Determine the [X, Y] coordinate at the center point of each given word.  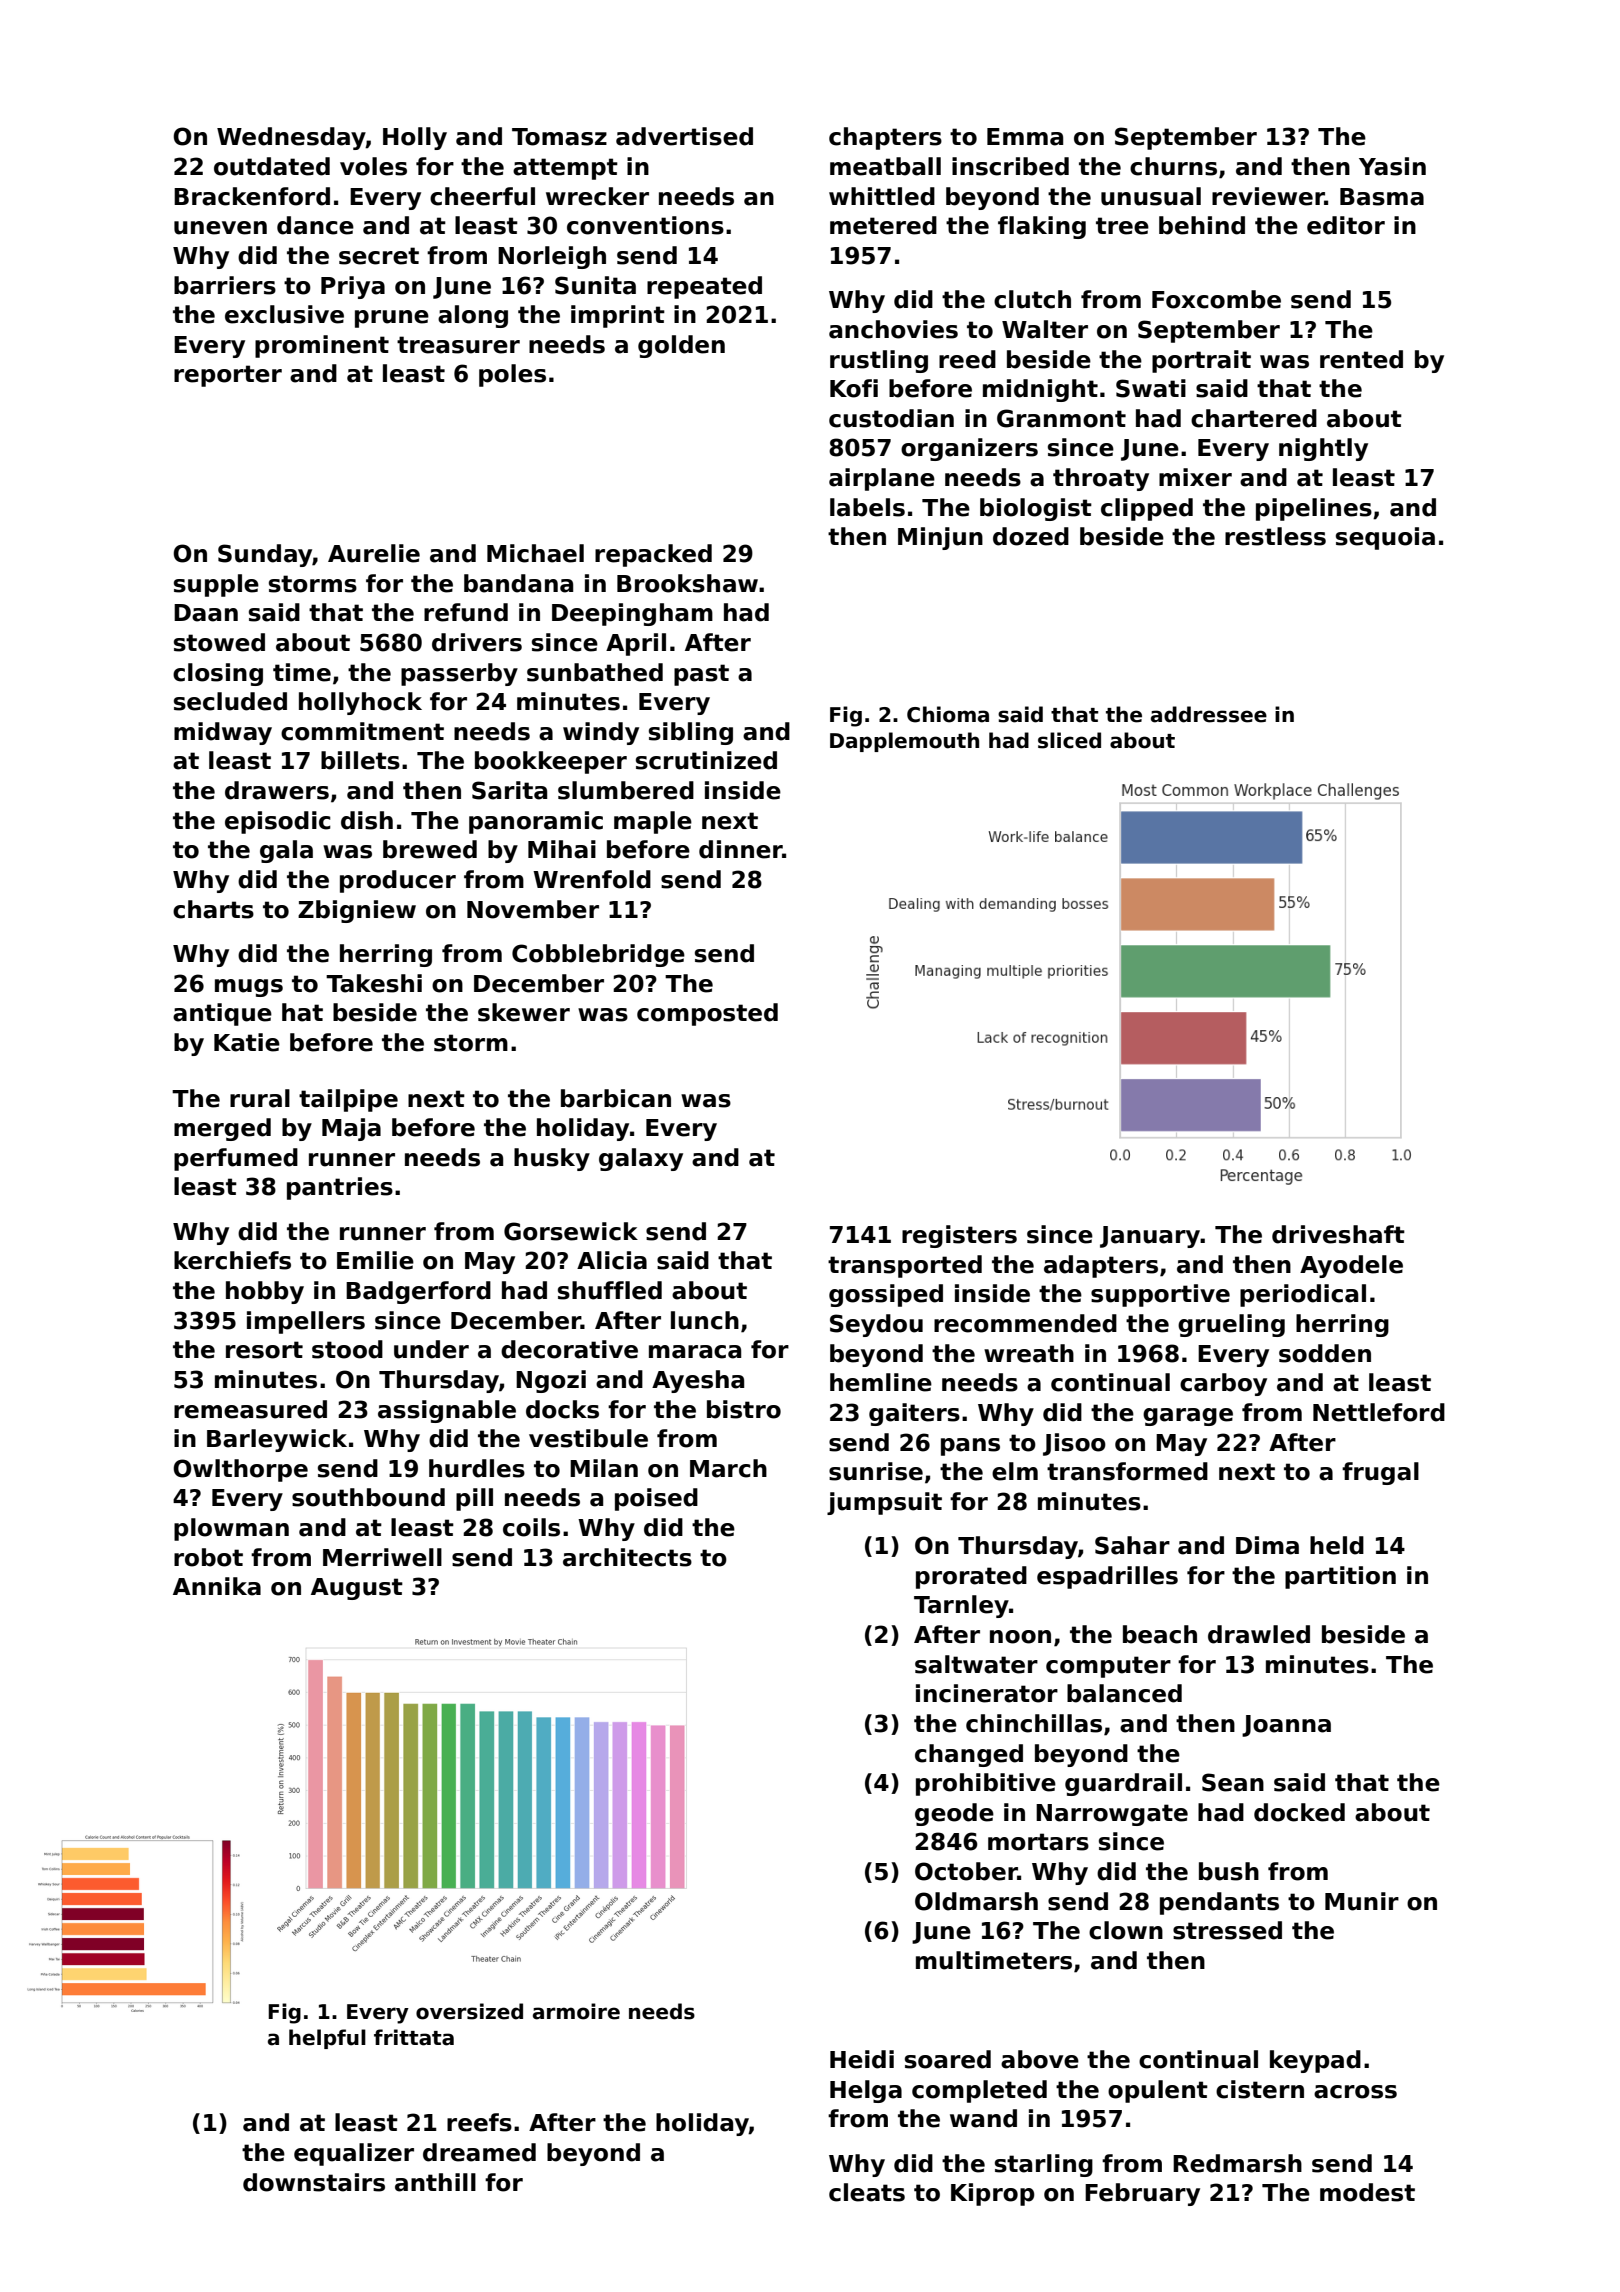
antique [222, 1014]
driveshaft [1338, 1234]
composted [707, 1014]
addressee [1209, 714]
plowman [231, 1529]
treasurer [458, 345]
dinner [741, 849]
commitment [362, 731]
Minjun [940, 538]
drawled [1259, 1634]
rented [1361, 359]
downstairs [314, 2182]
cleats [867, 2192]
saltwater [976, 1664]
